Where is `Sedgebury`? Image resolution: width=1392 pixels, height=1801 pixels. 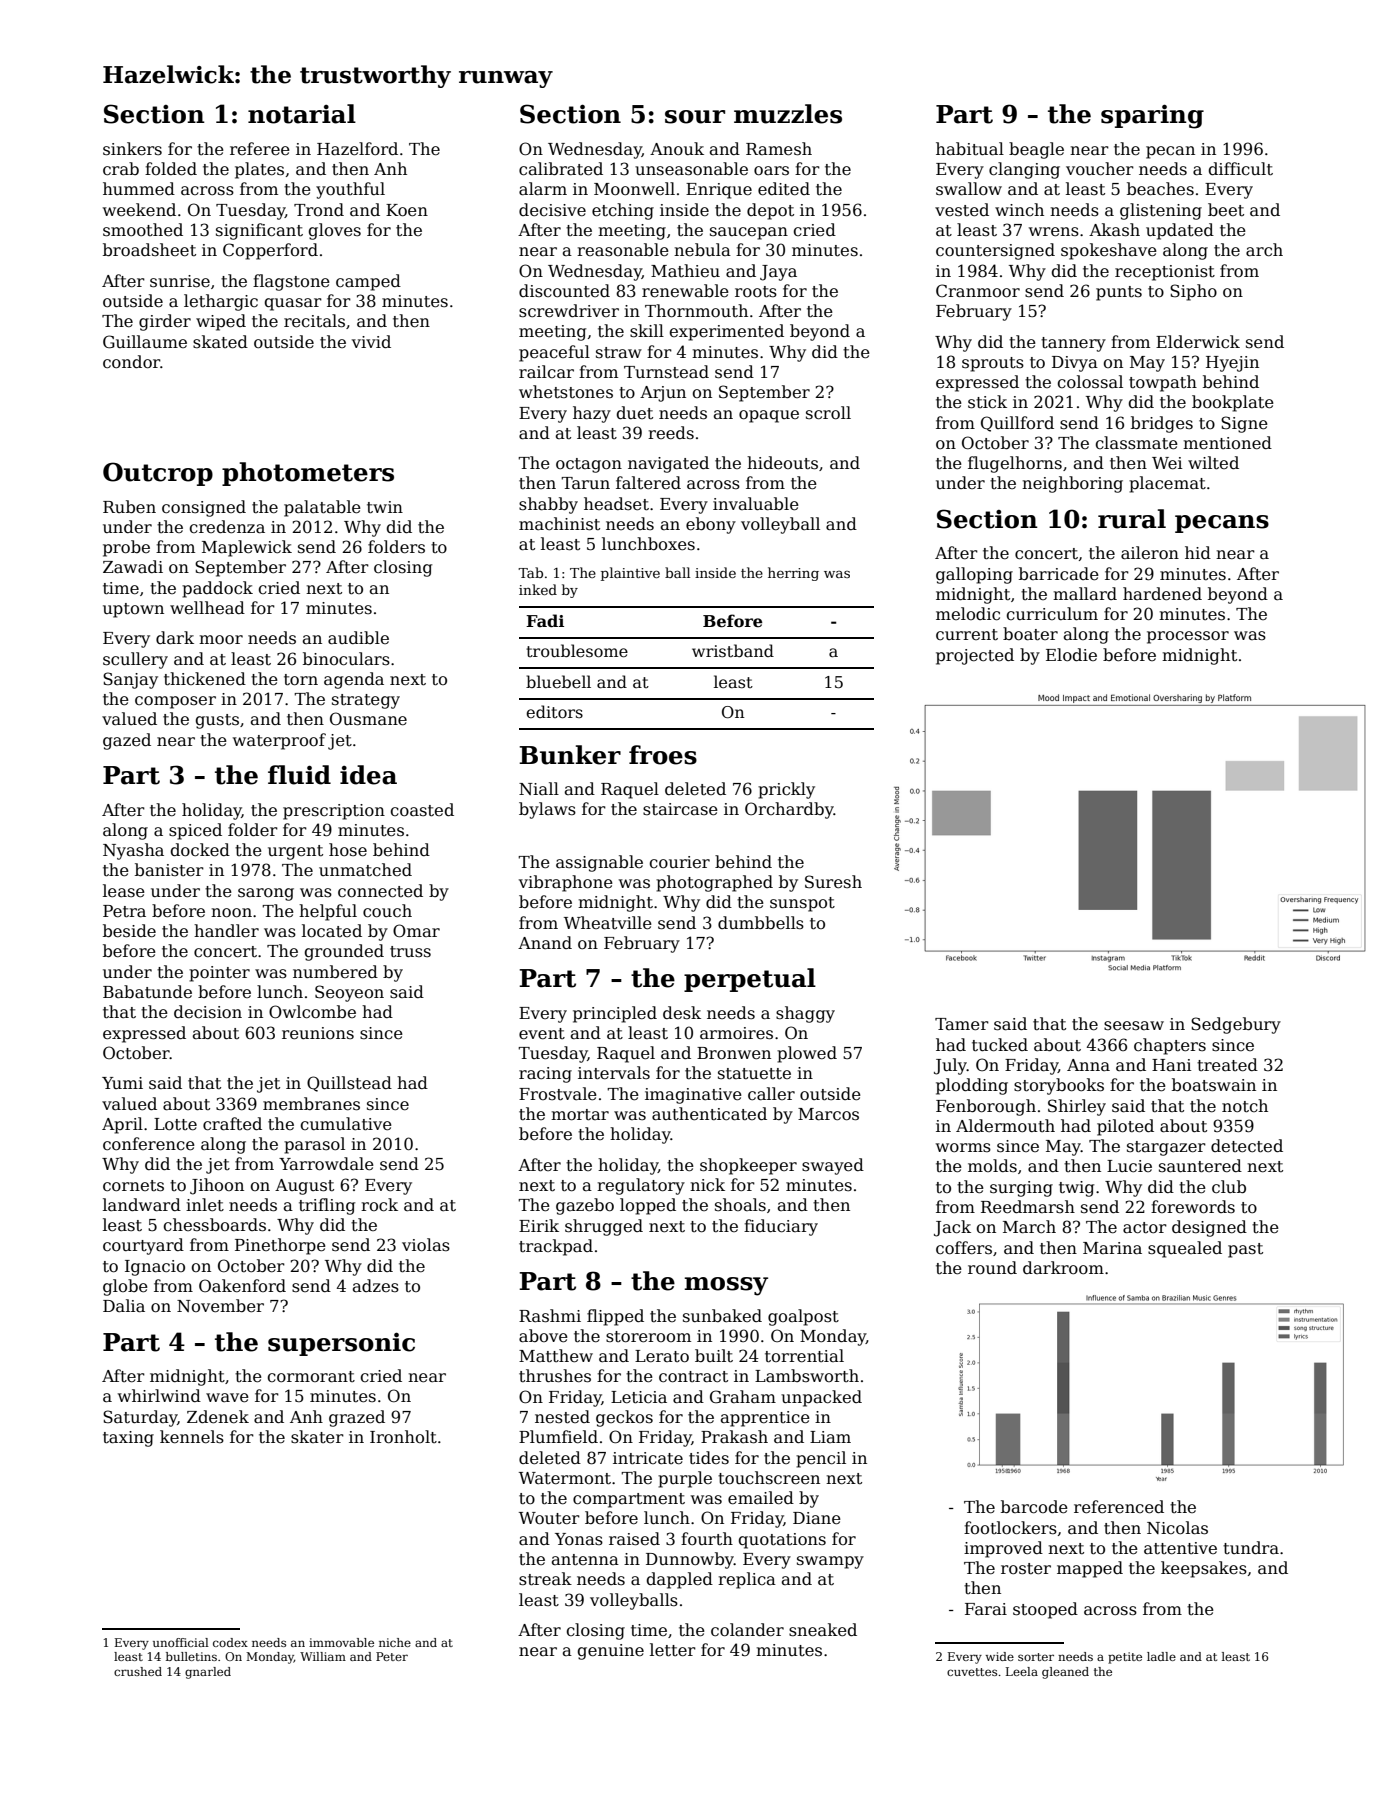
Sedgebury is located at coordinates (1236, 1025).
